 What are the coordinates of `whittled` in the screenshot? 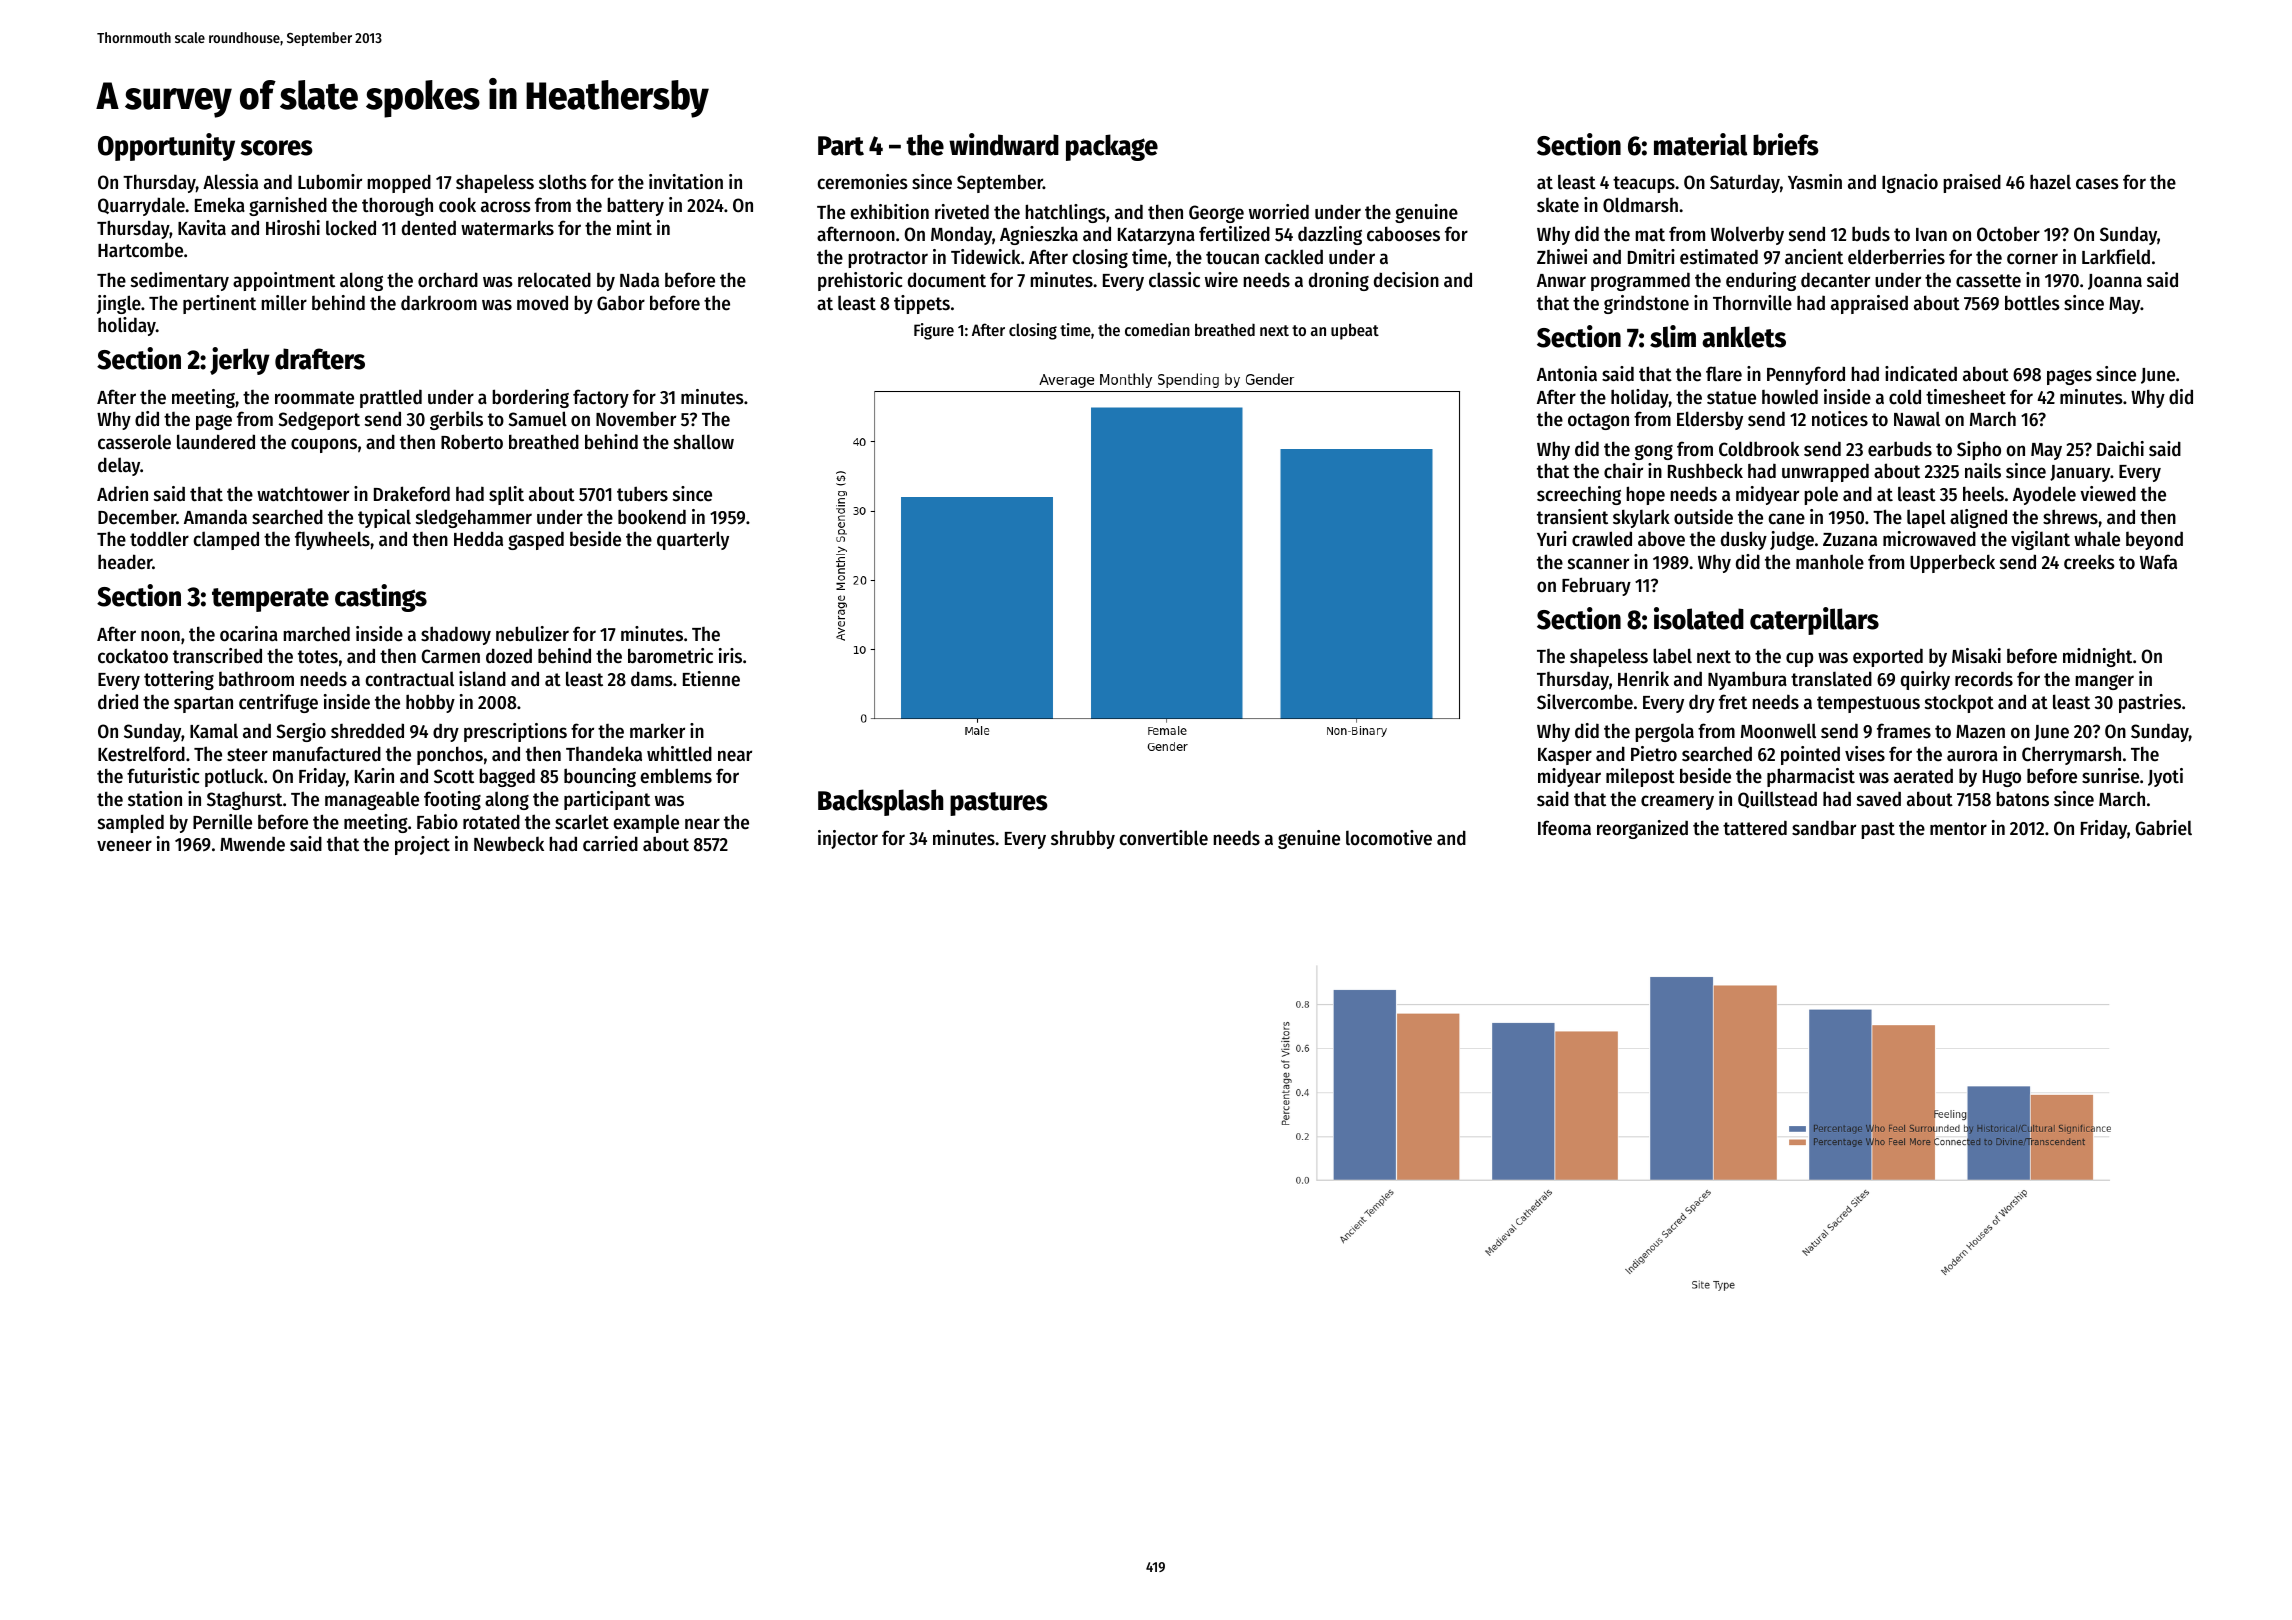 It's located at (679, 754).
